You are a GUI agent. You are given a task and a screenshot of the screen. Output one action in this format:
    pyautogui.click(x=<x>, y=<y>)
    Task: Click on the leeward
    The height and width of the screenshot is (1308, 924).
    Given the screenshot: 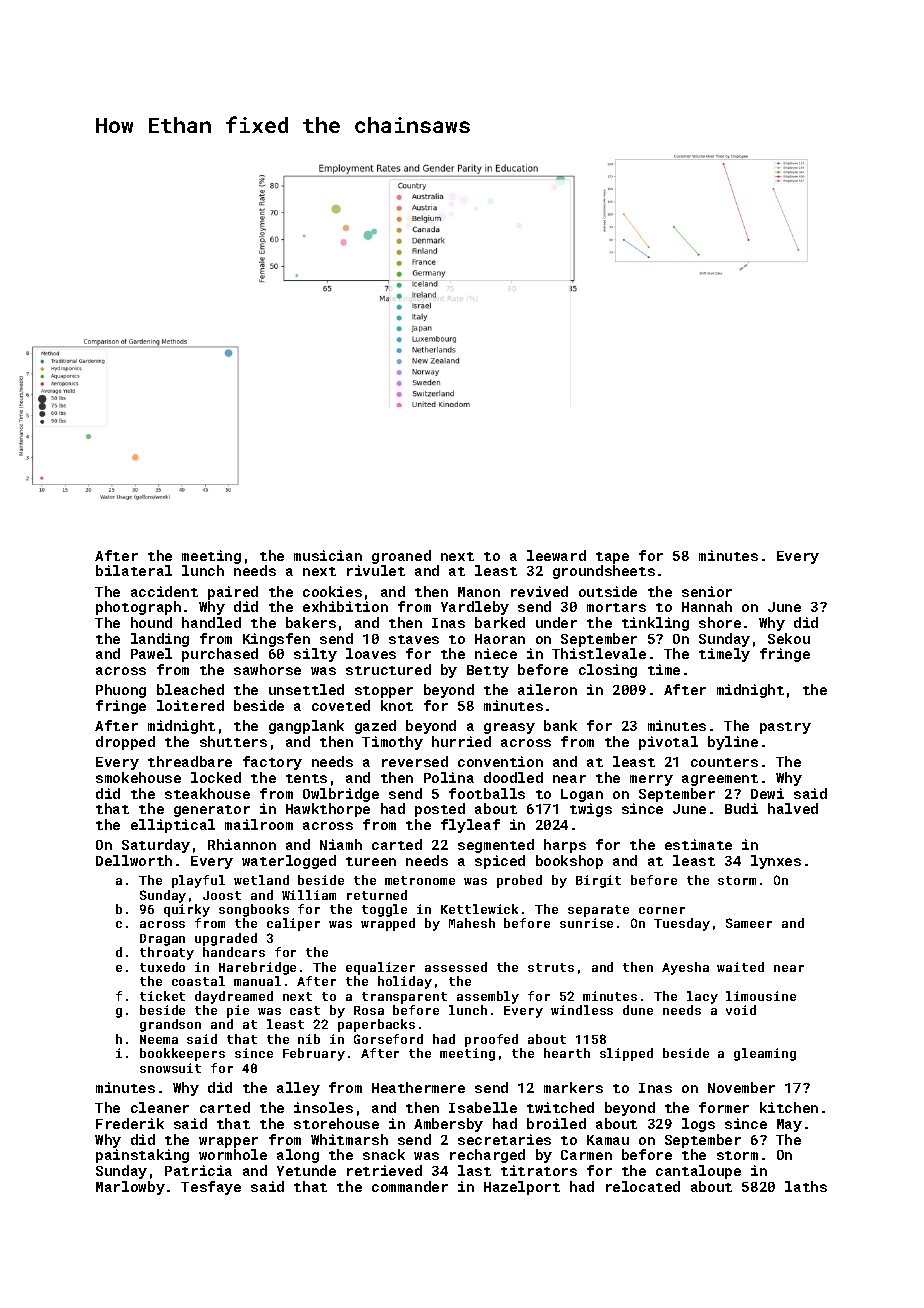 What is the action you would take?
    pyautogui.click(x=556, y=555)
